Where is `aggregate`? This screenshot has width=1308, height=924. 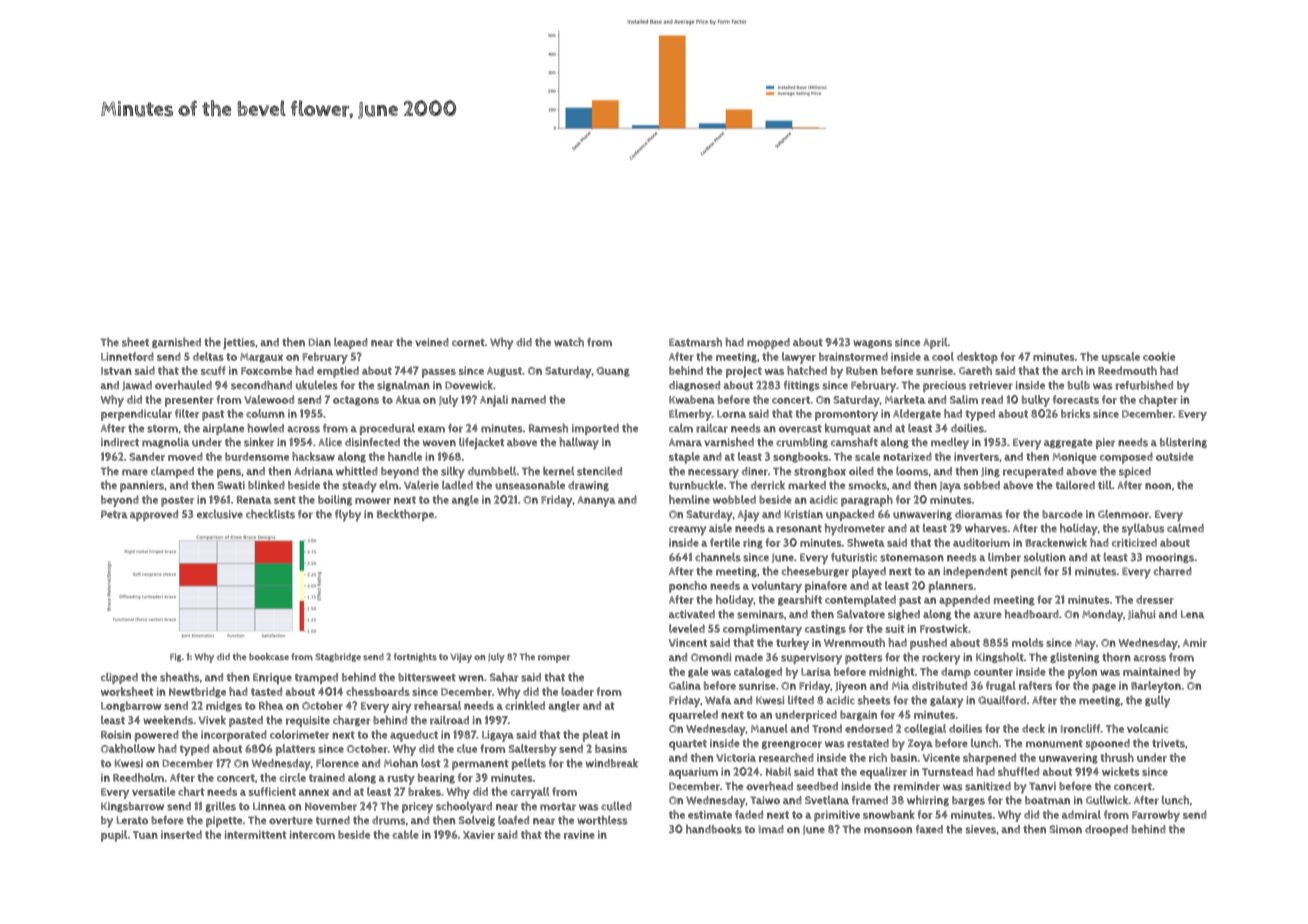 aggregate is located at coordinates (1068, 443).
